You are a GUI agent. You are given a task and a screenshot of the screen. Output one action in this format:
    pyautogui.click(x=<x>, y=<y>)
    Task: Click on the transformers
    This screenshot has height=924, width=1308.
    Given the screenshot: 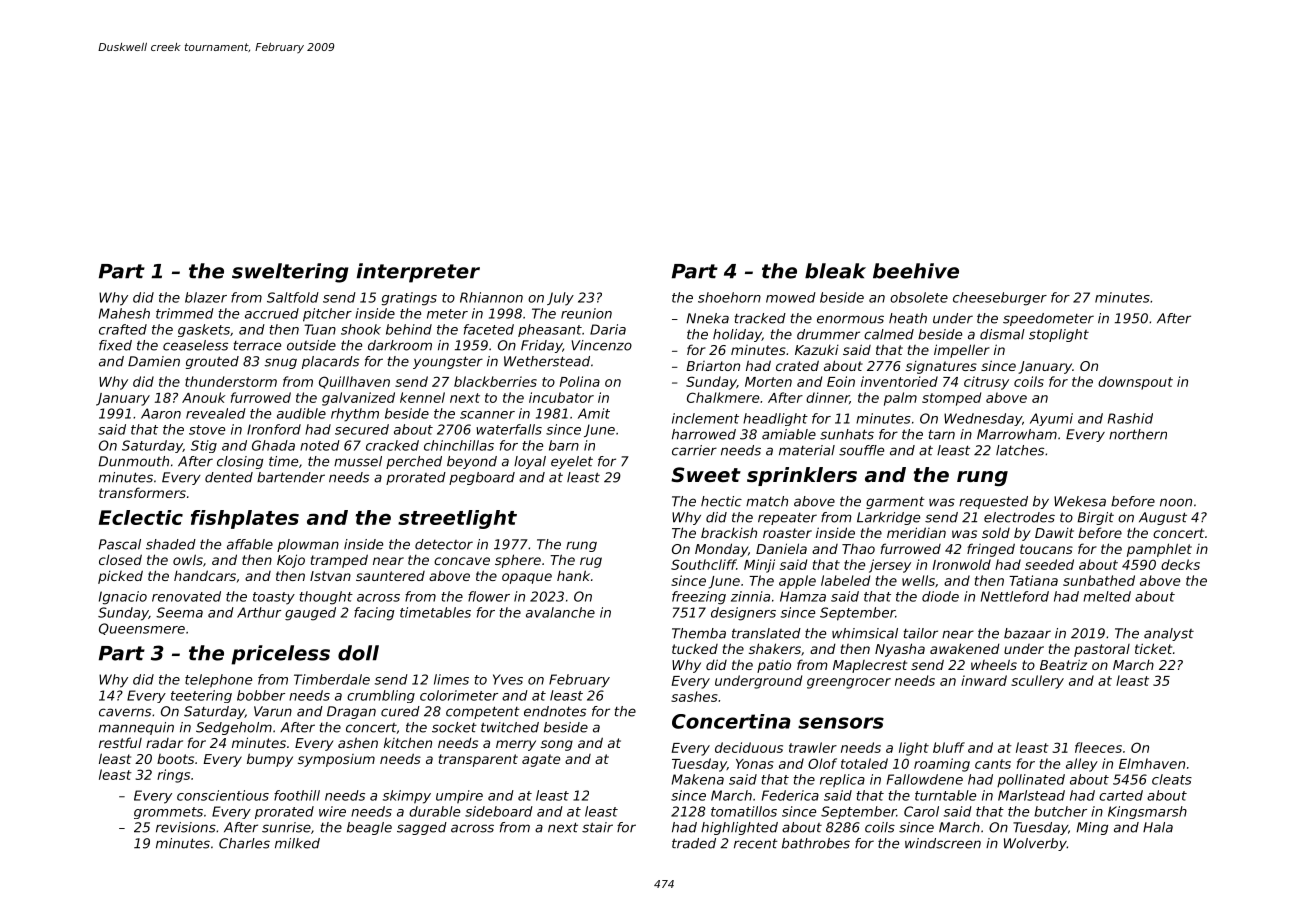 What is the action you would take?
    pyautogui.click(x=142, y=492)
